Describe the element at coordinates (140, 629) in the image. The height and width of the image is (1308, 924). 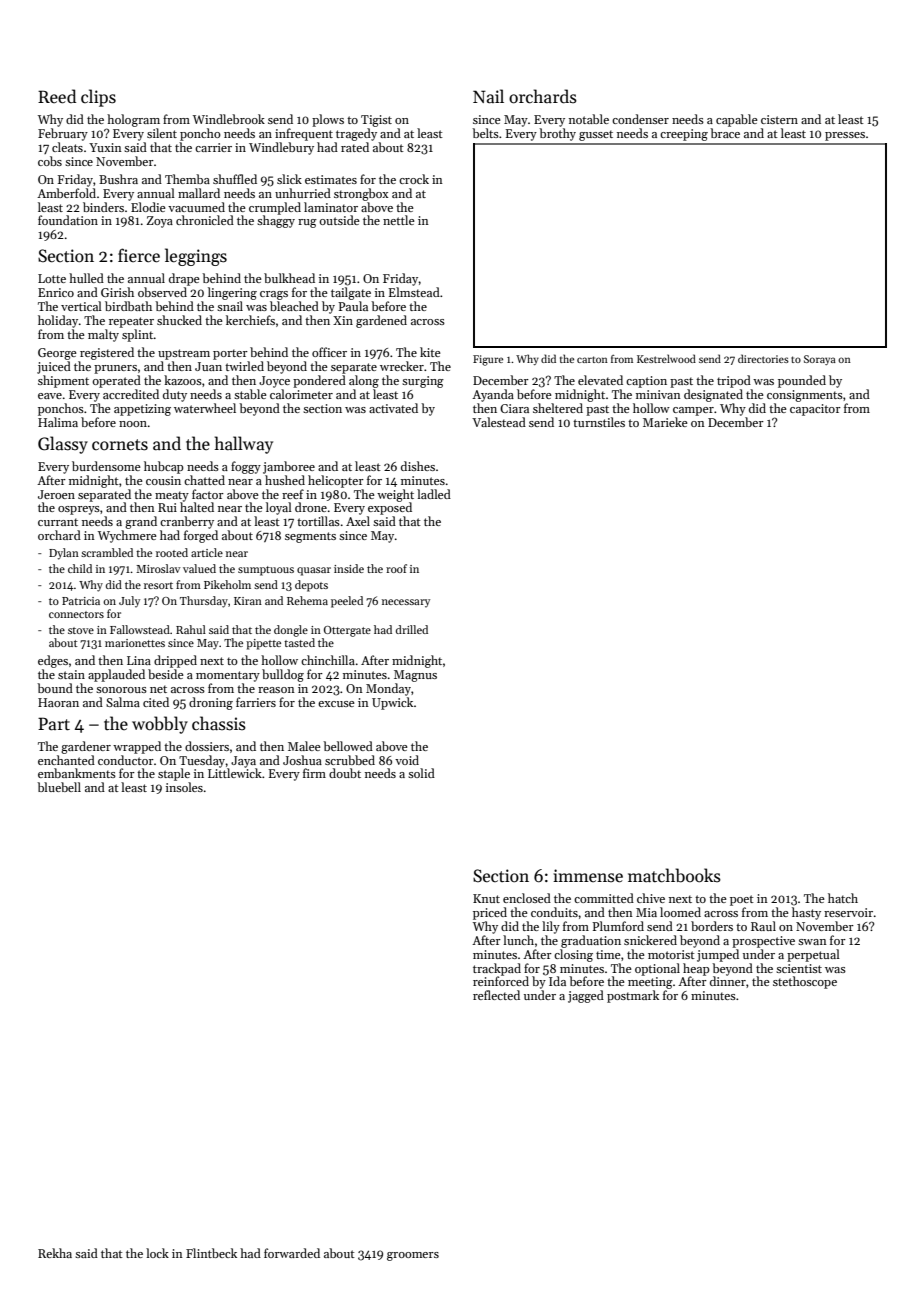
I see `Fallowstead` at that location.
